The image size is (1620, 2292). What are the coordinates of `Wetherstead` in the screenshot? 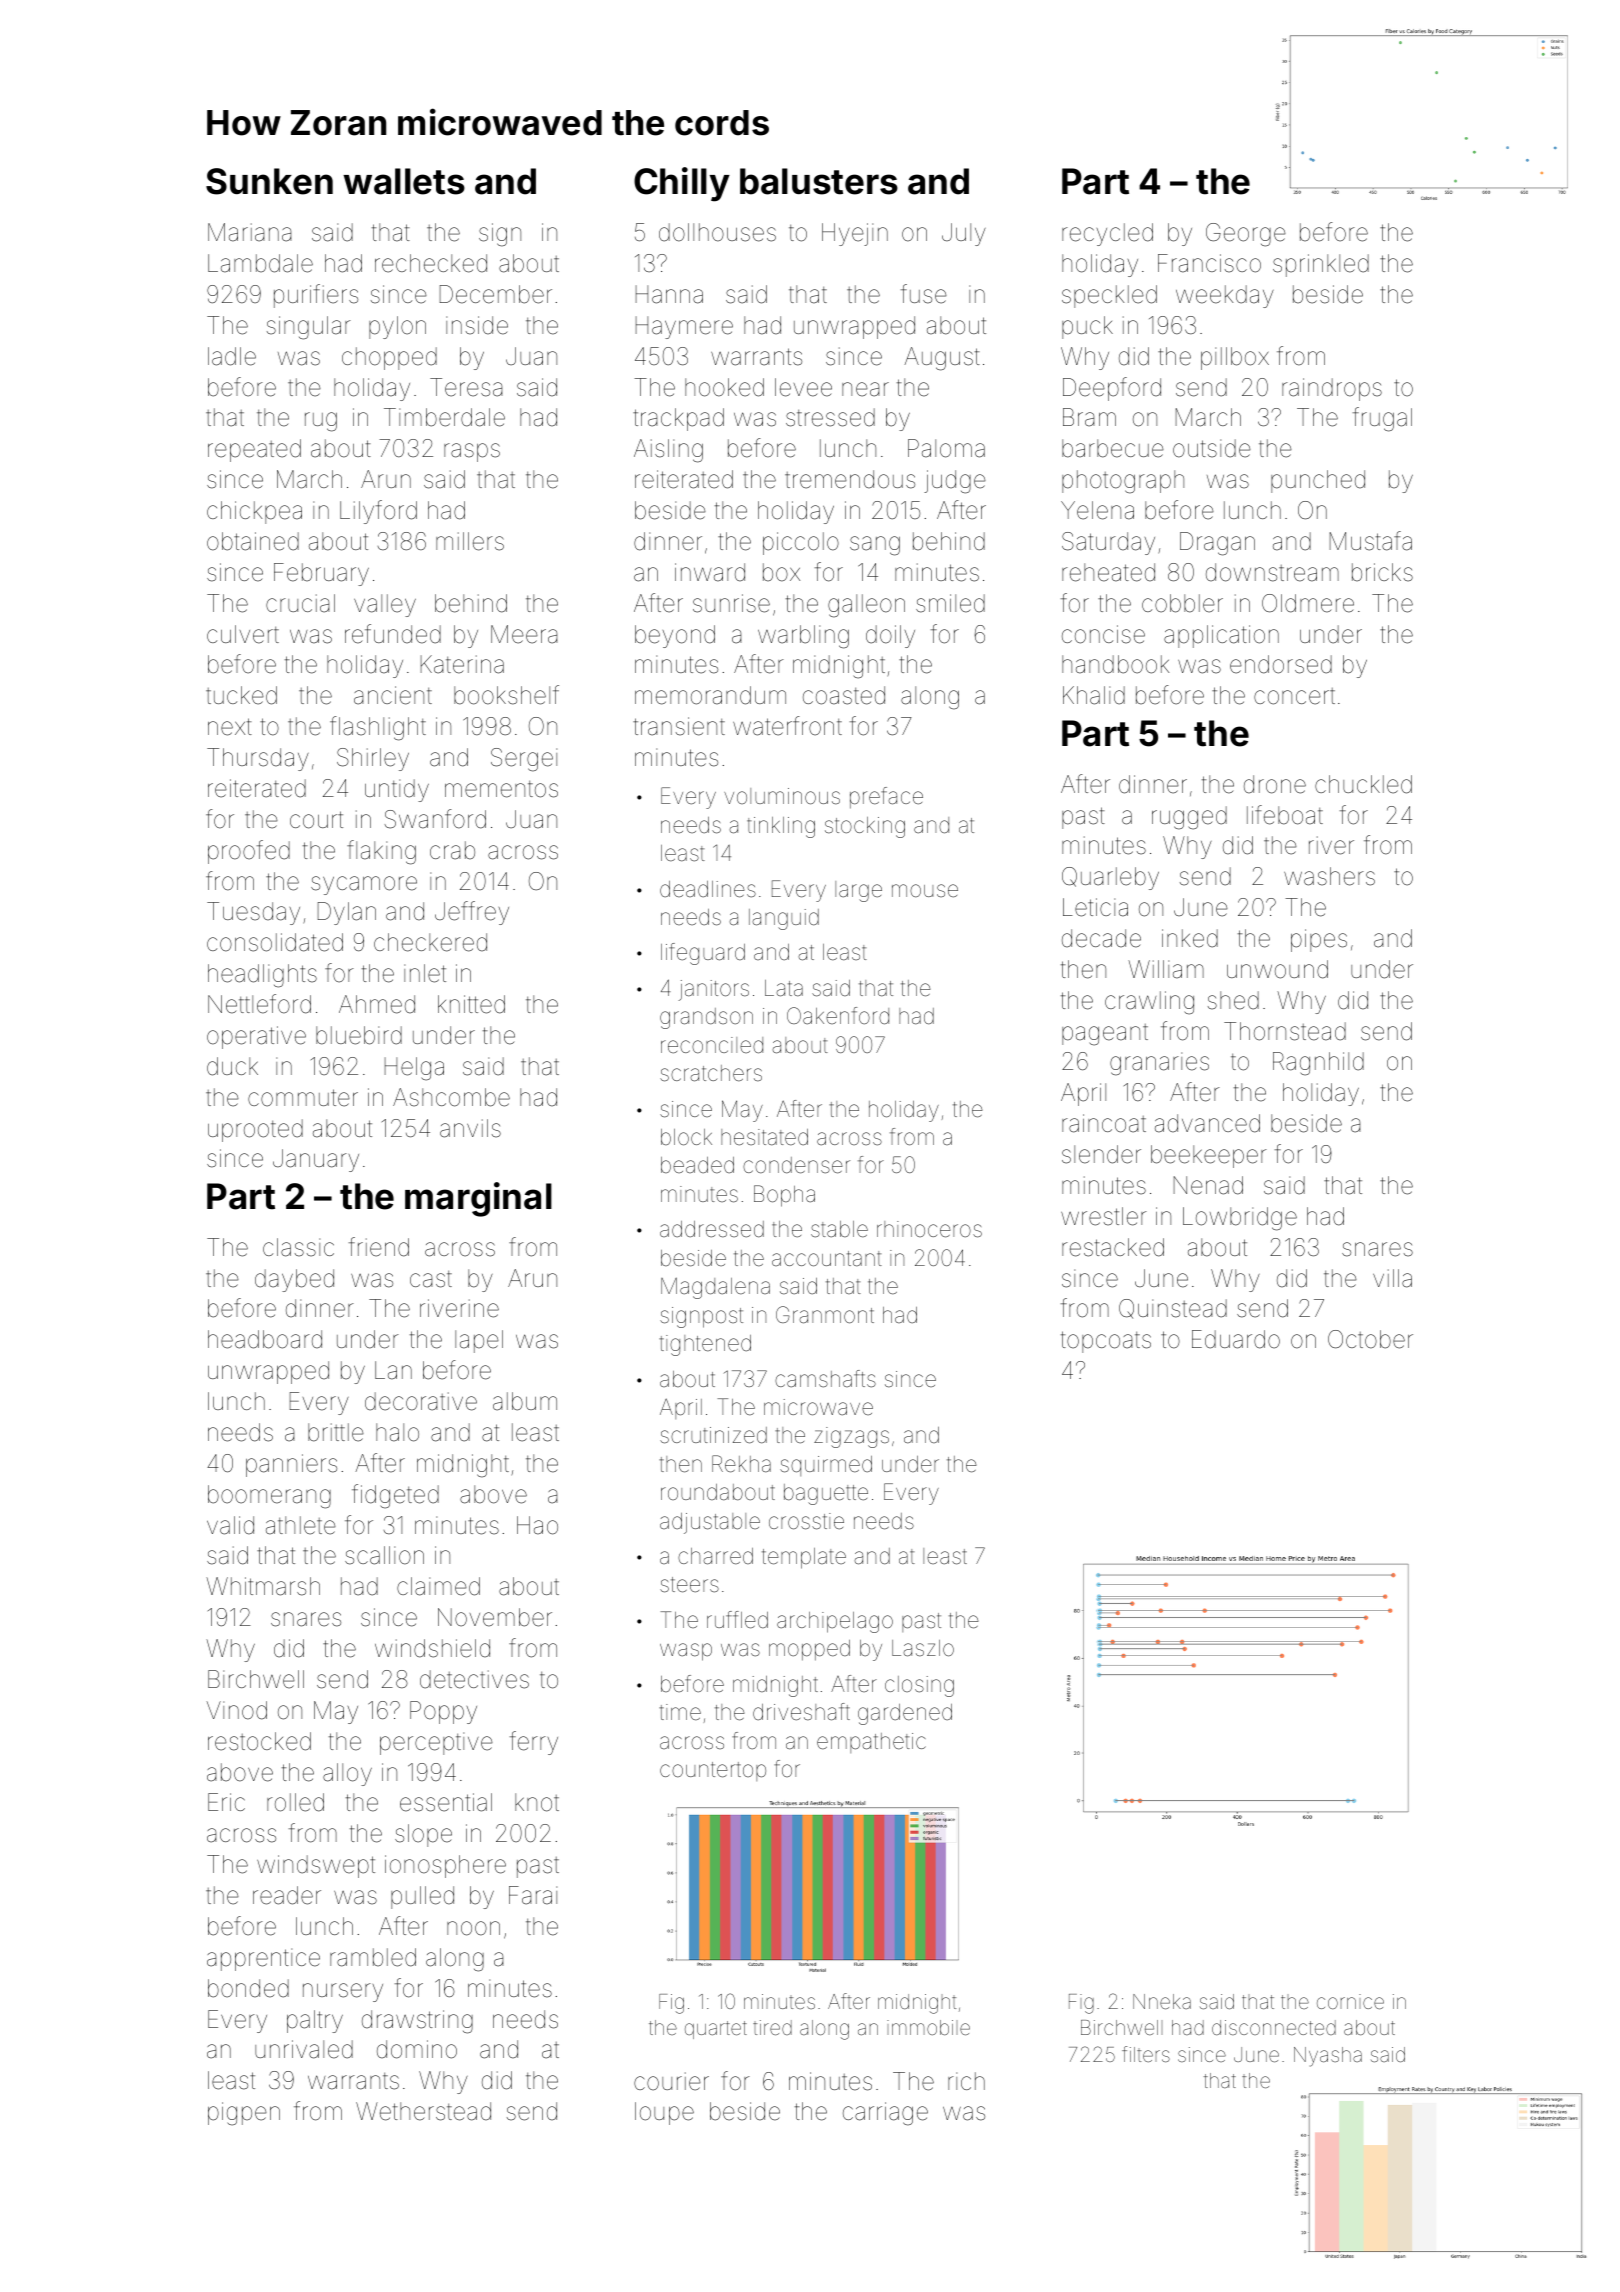 It's located at (423, 2111).
